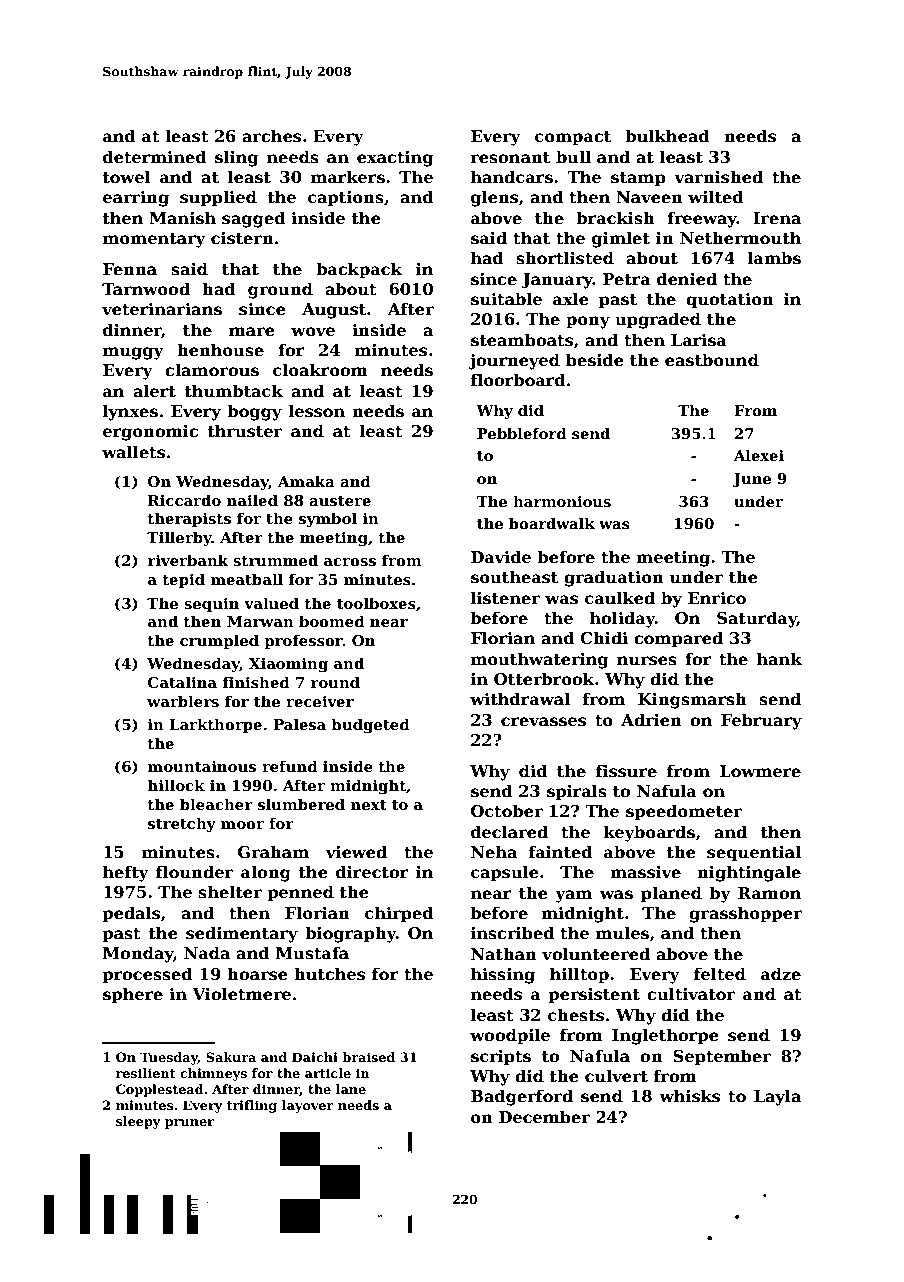 The image size is (904, 1282). What do you see at coordinates (251, 332) in the screenshot?
I see `mare` at bounding box center [251, 332].
